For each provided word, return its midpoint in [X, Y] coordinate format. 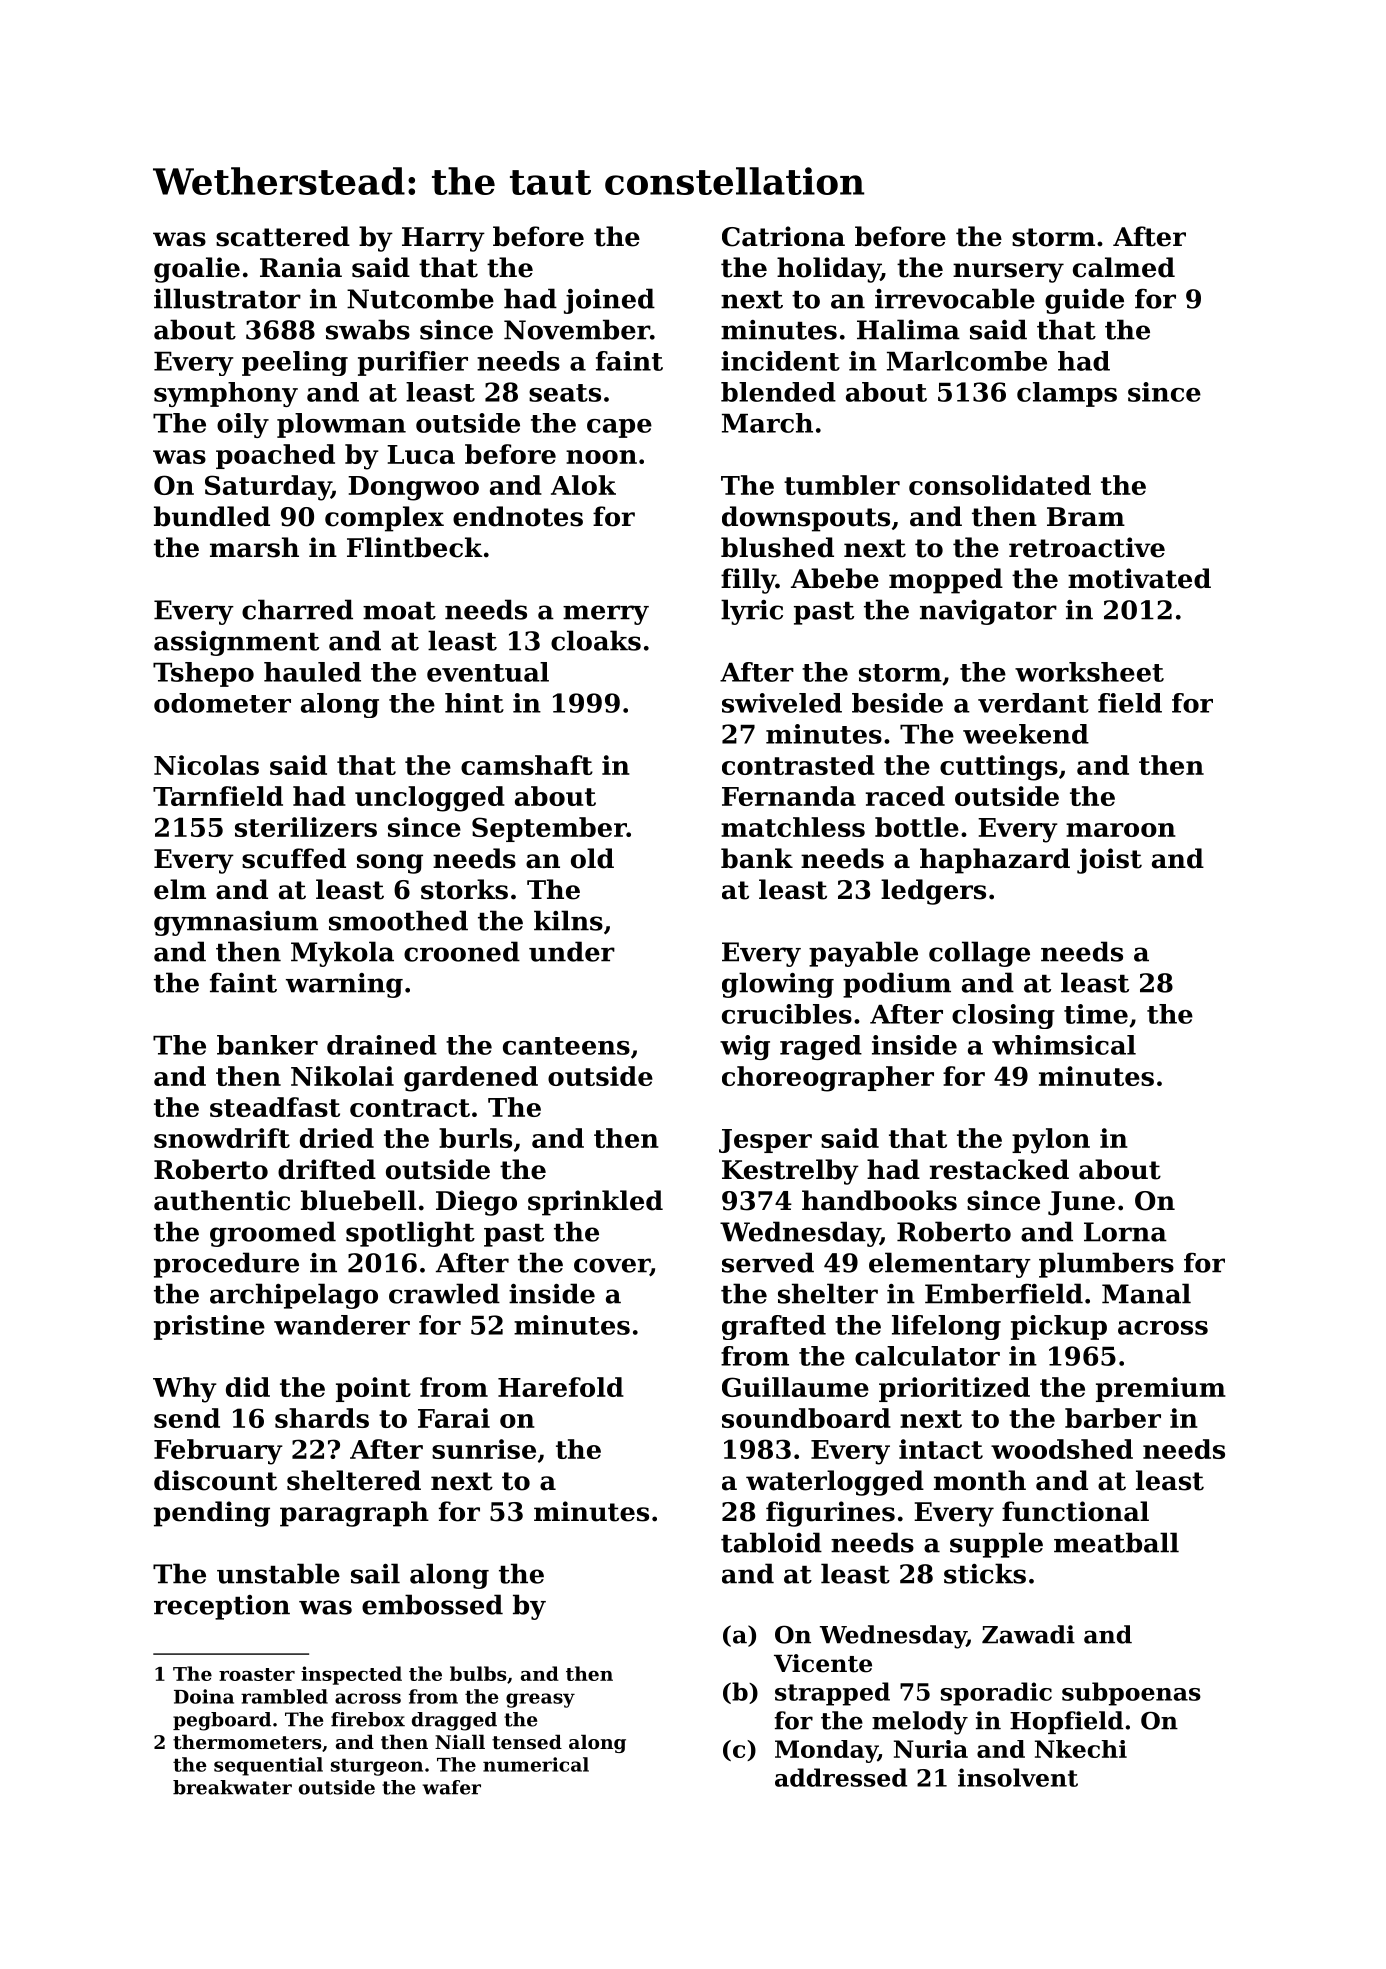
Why [185, 1390]
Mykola [342, 954]
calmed [1124, 267]
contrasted [798, 765]
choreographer [828, 1079]
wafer [451, 1787]
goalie [197, 270]
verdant [1033, 703]
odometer [222, 703]
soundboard [806, 1418]
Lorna [1125, 1232]
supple [996, 1545]
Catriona [783, 236]
